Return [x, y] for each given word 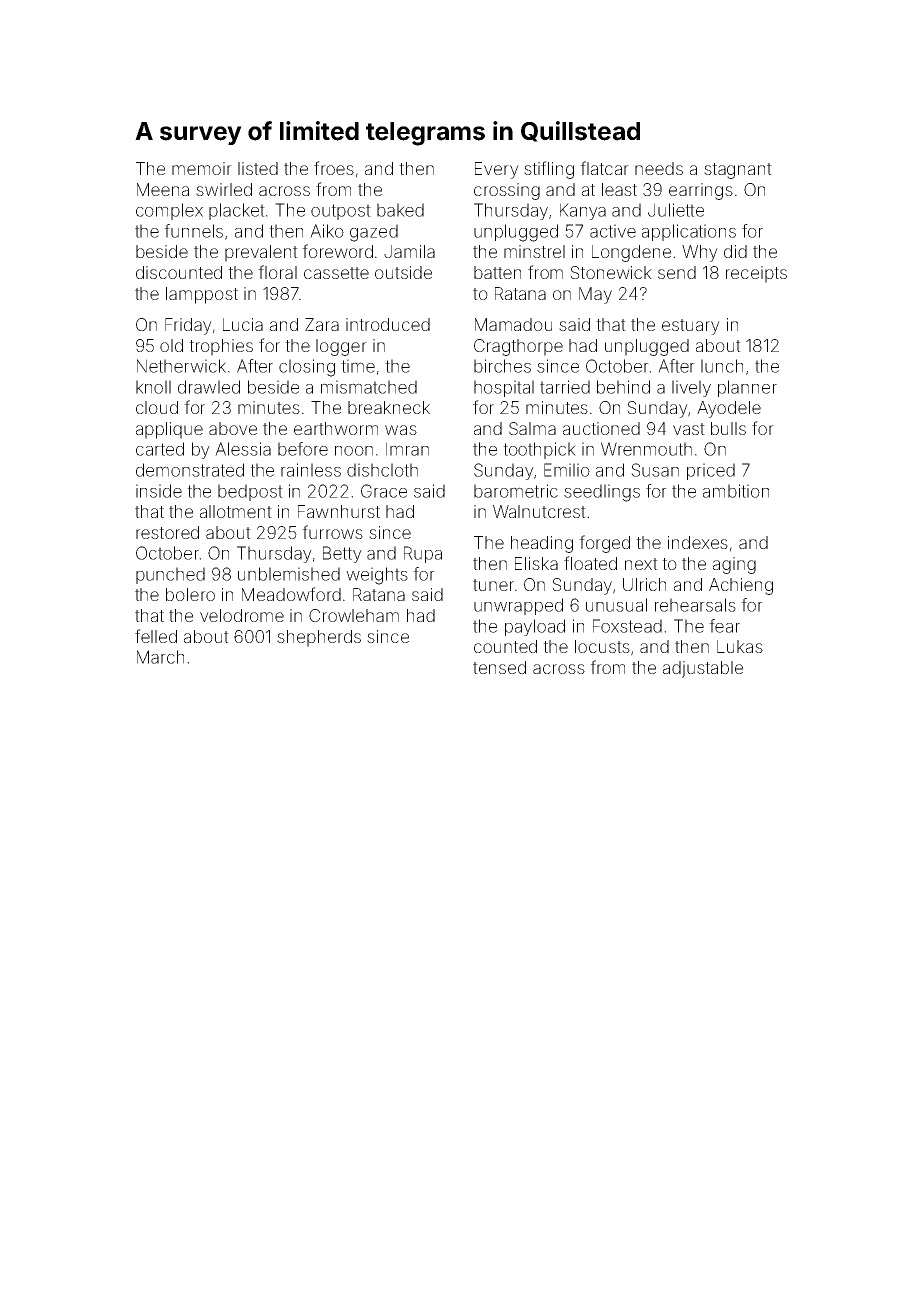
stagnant [738, 171]
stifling [549, 170]
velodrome [242, 615]
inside [159, 491]
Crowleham [354, 615]
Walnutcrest [539, 511]
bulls [728, 428]
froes [334, 168]
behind [623, 387]
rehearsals [695, 605]
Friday [188, 326]
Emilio [567, 470]
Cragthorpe [518, 347]
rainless [311, 470]
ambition [736, 491]
